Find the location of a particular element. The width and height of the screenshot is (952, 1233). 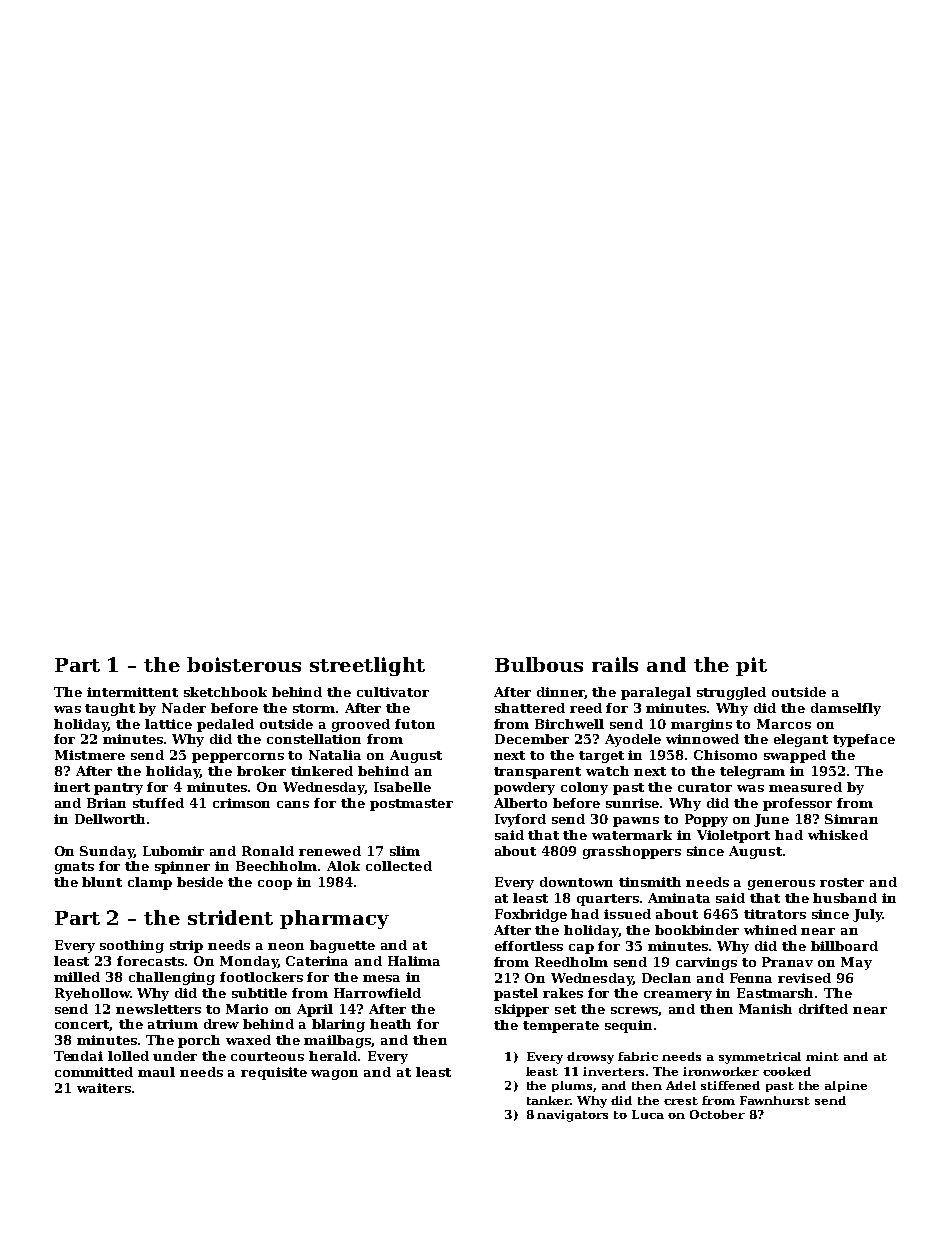

skipper is located at coordinates (522, 1010).
